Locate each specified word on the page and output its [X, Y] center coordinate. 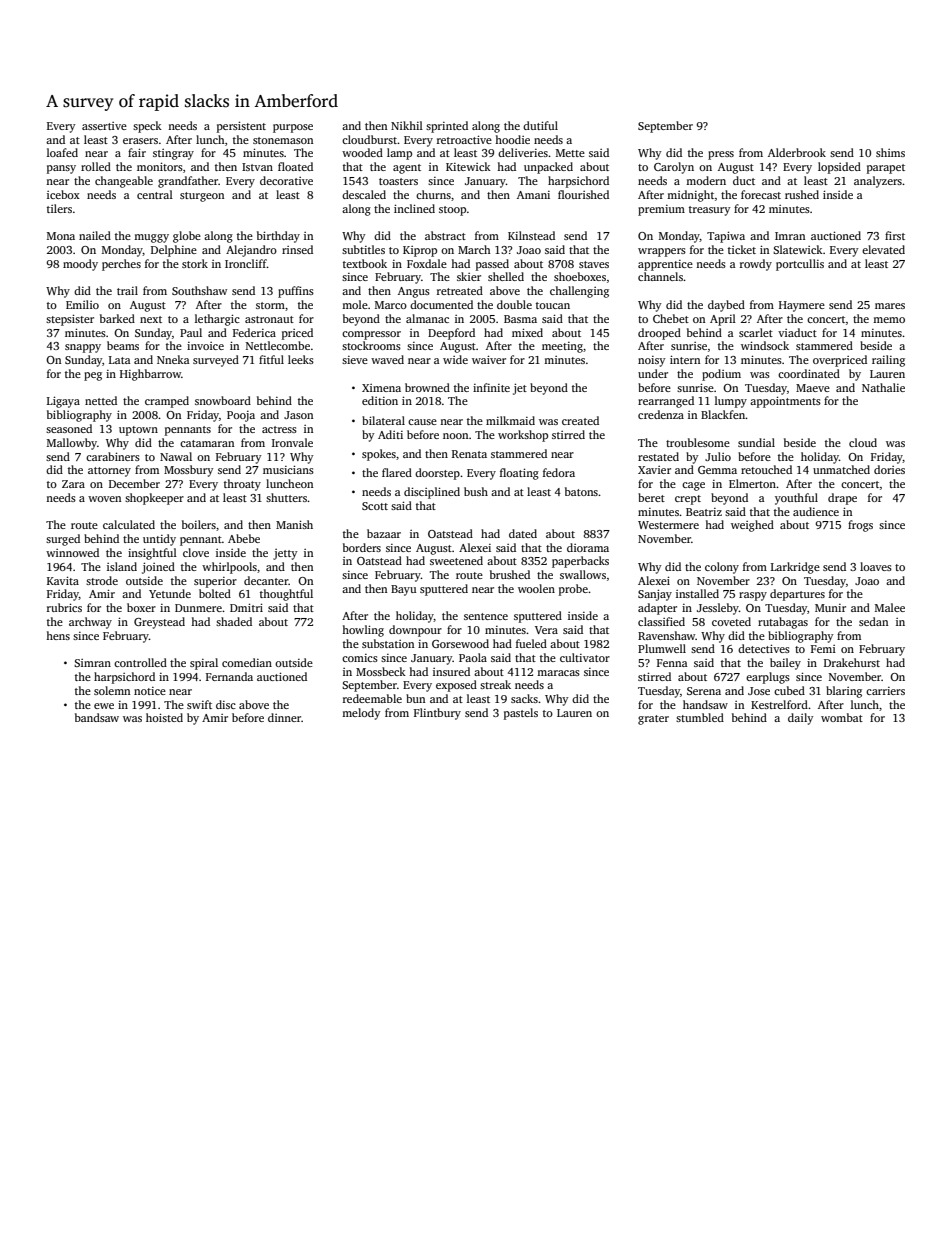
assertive [104, 126]
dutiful [540, 125]
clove [196, 552]
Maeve [813, 388]
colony [722, 568]
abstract [445, 235]
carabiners [113, 456]
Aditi [390, 434]
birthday [278, 237]
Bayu [403, 590]
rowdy [756, 265]
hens [58, 635]
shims [890, 152]
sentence [486, 616]
